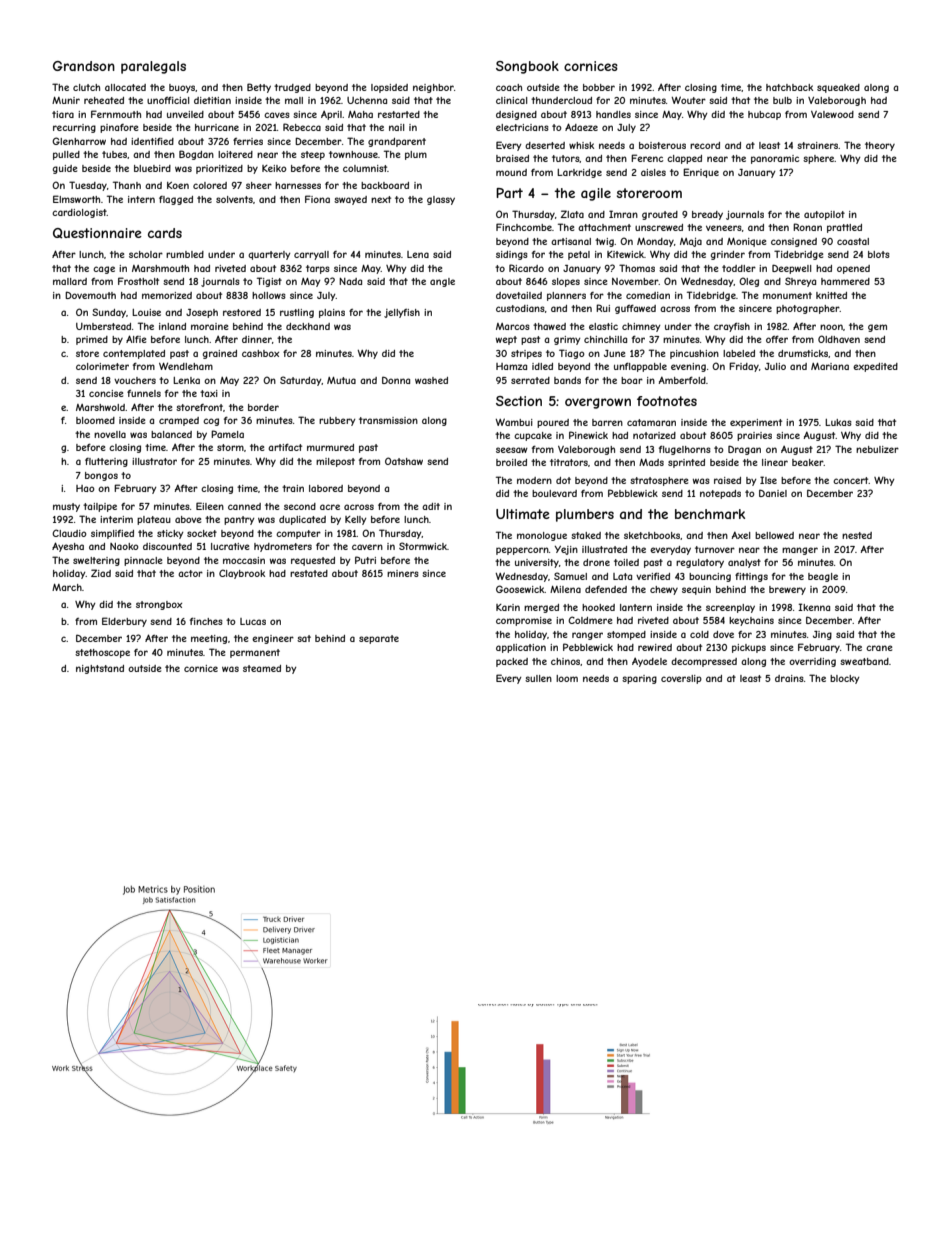  What do you see at coordinates (832, 114) in the screenshot?
I see `Valewood` at bounding box center [832, 114].
